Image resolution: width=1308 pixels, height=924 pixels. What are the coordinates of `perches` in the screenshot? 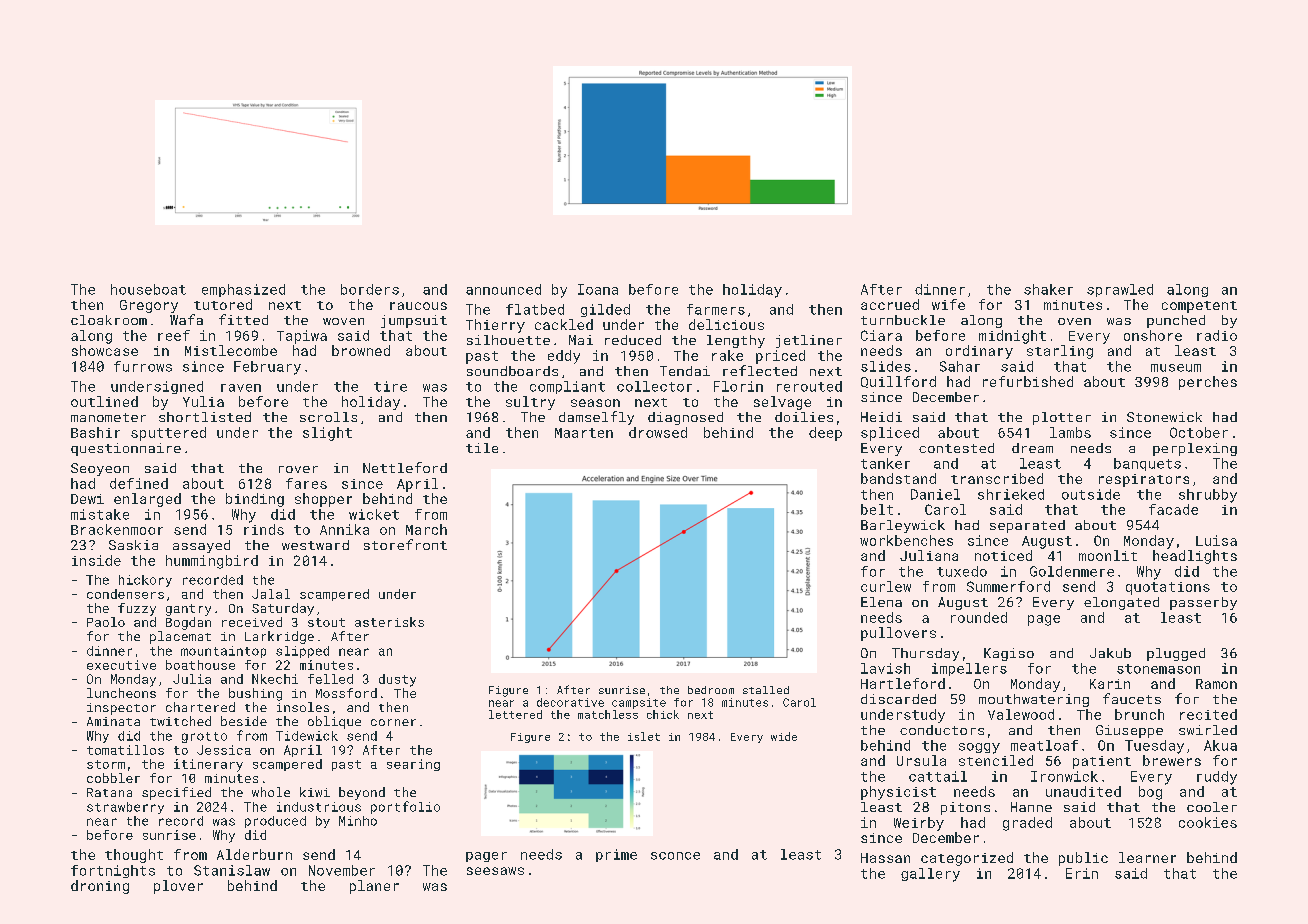 It's located at (1208, 383).
